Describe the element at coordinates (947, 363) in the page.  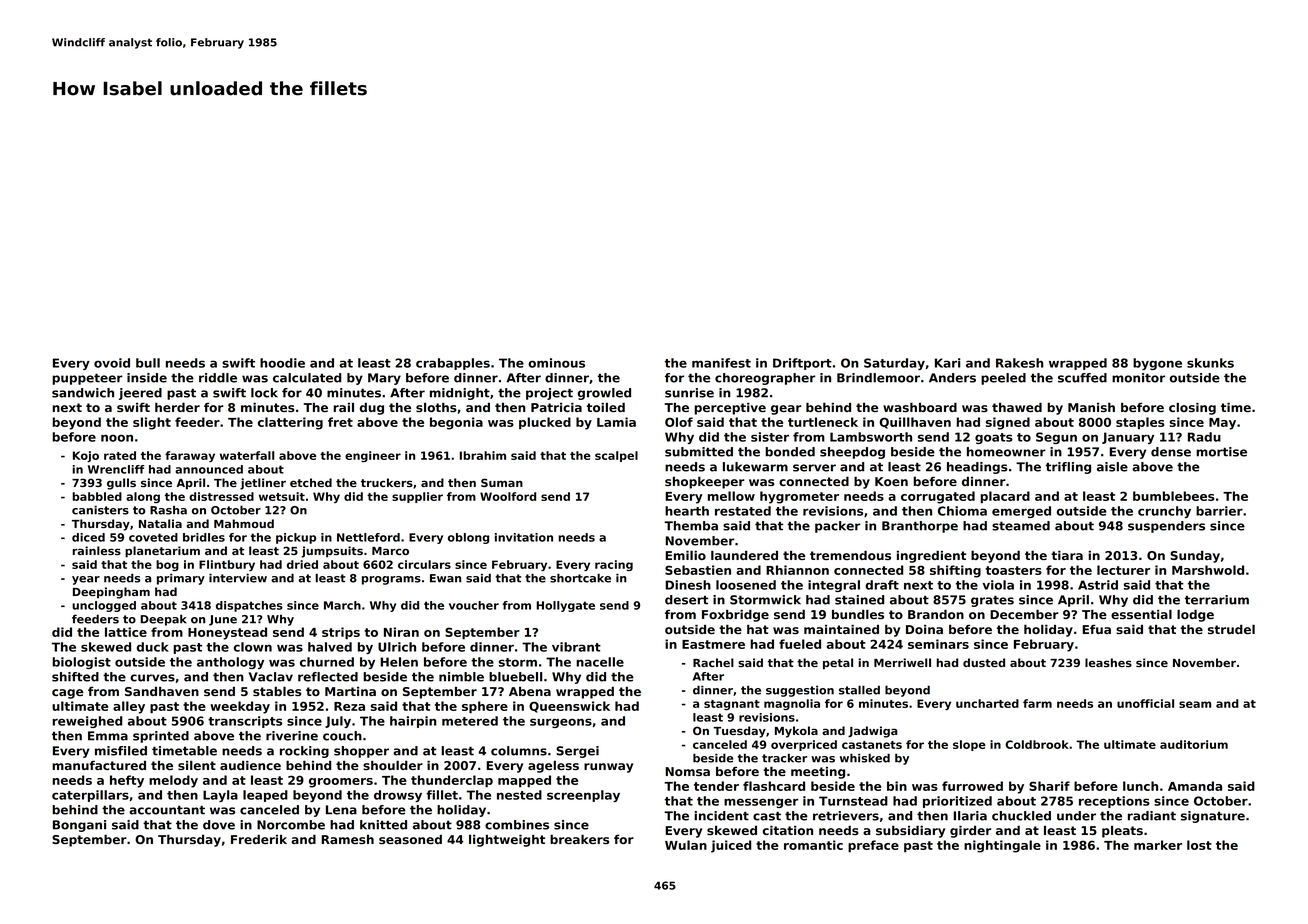
I see `Kari` at that location.
